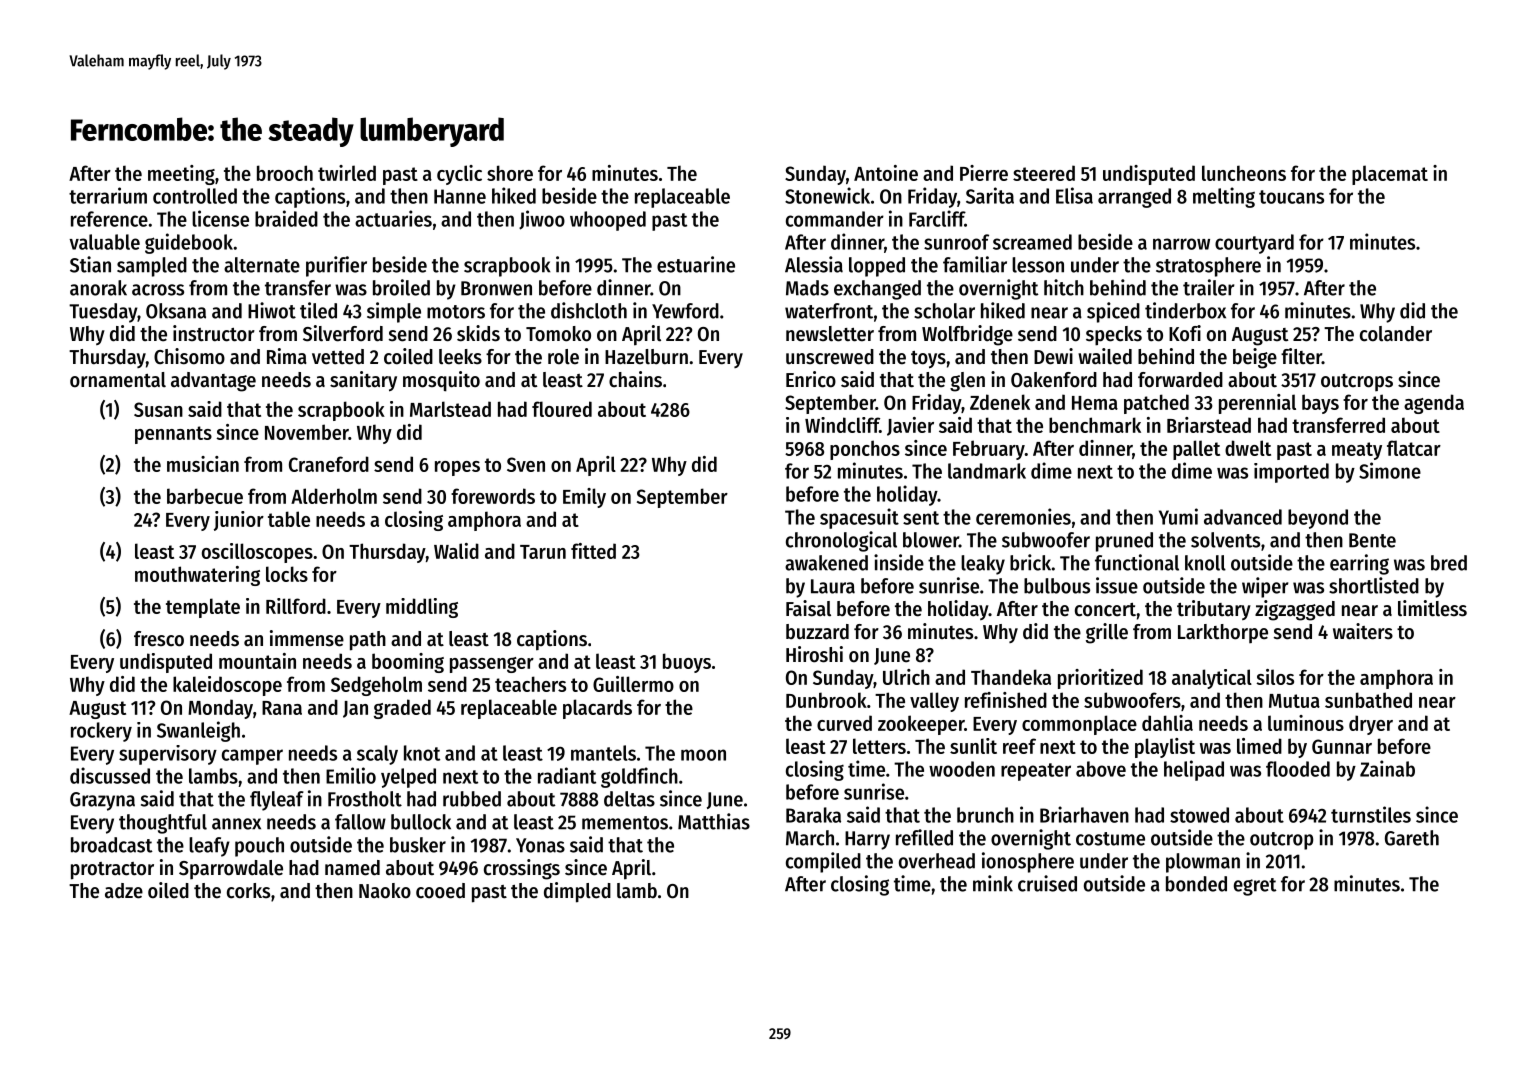 This screenshot has width=1538, height=1088. What do you see at coordinates (865, 450) in the screenshot?
I see `ponchos` at bounding box center [865, 450].
